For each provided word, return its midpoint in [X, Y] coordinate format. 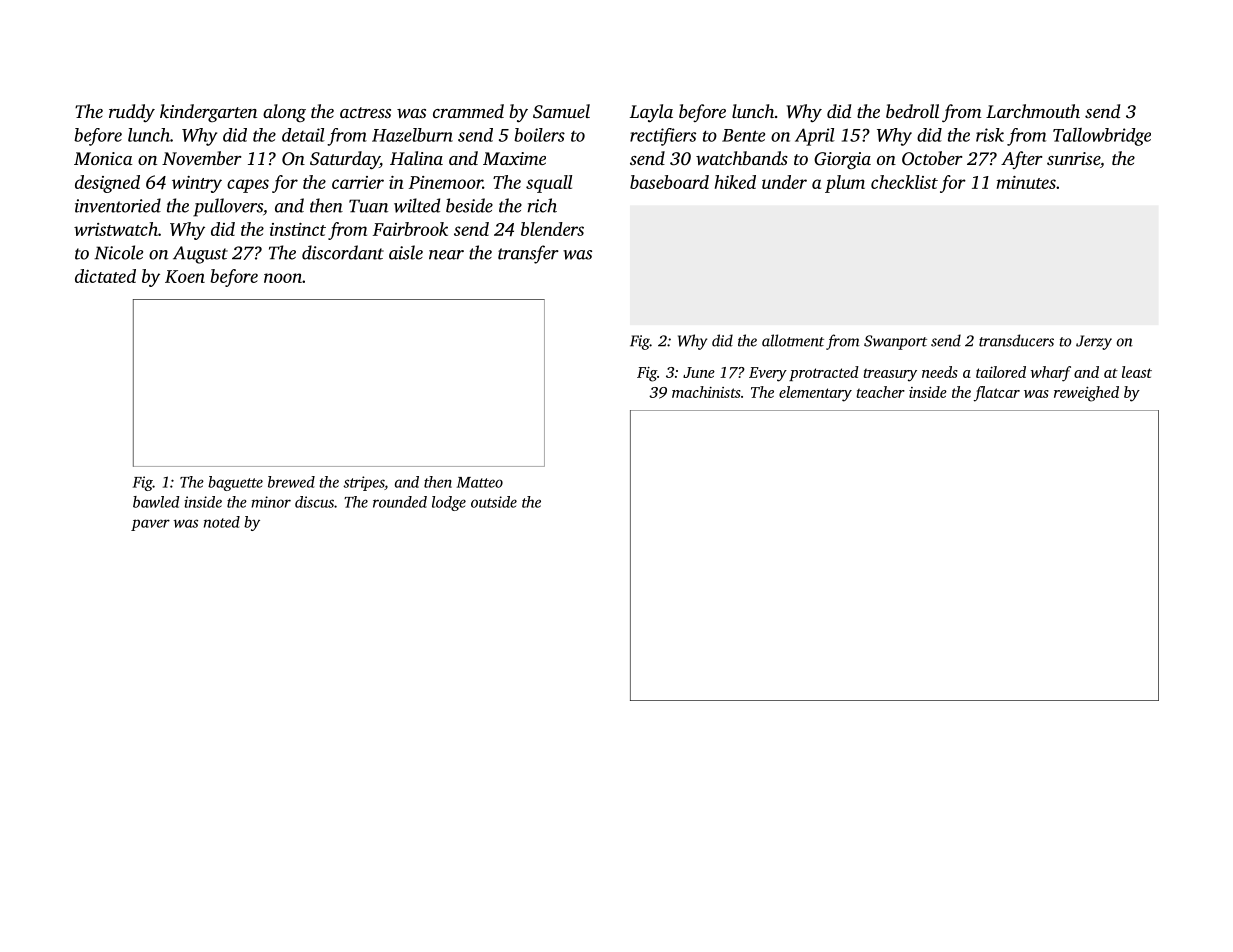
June [699, 372]
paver [150, 525]
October [932, 158]
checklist [904, 182]
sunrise [1073, 158]
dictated [105, 276]
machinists [706, 392]
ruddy [132, 113]
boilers [539, 135]
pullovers [228, 207]
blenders [552, 229]
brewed [291, 482]
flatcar [997, 394]
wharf [1051, 374]
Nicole [118, 252]
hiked [735, 182]
